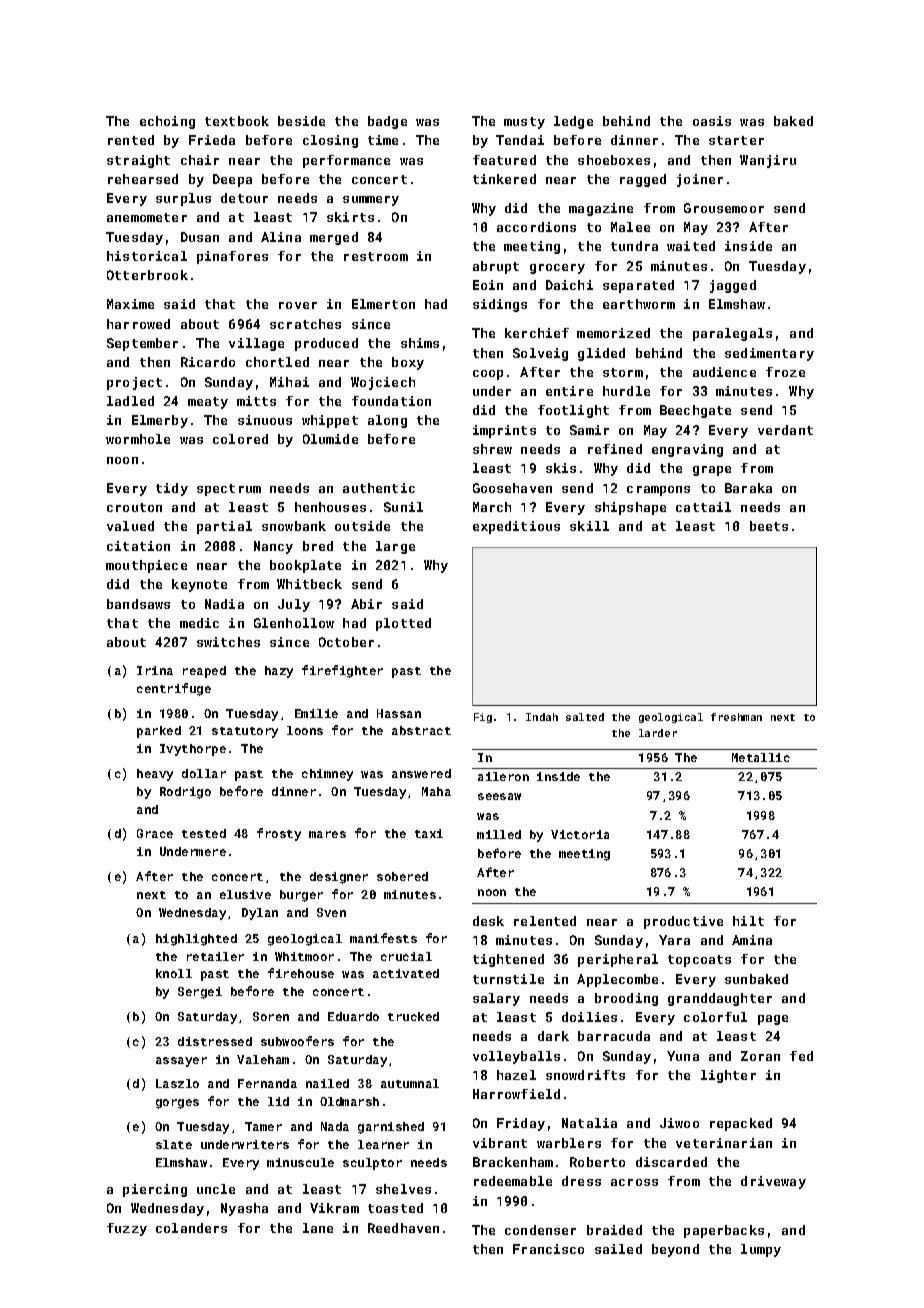 Image resolution: width=924 pixels, height=1308 pixels. I want to click on musty, so click(524, 123).
